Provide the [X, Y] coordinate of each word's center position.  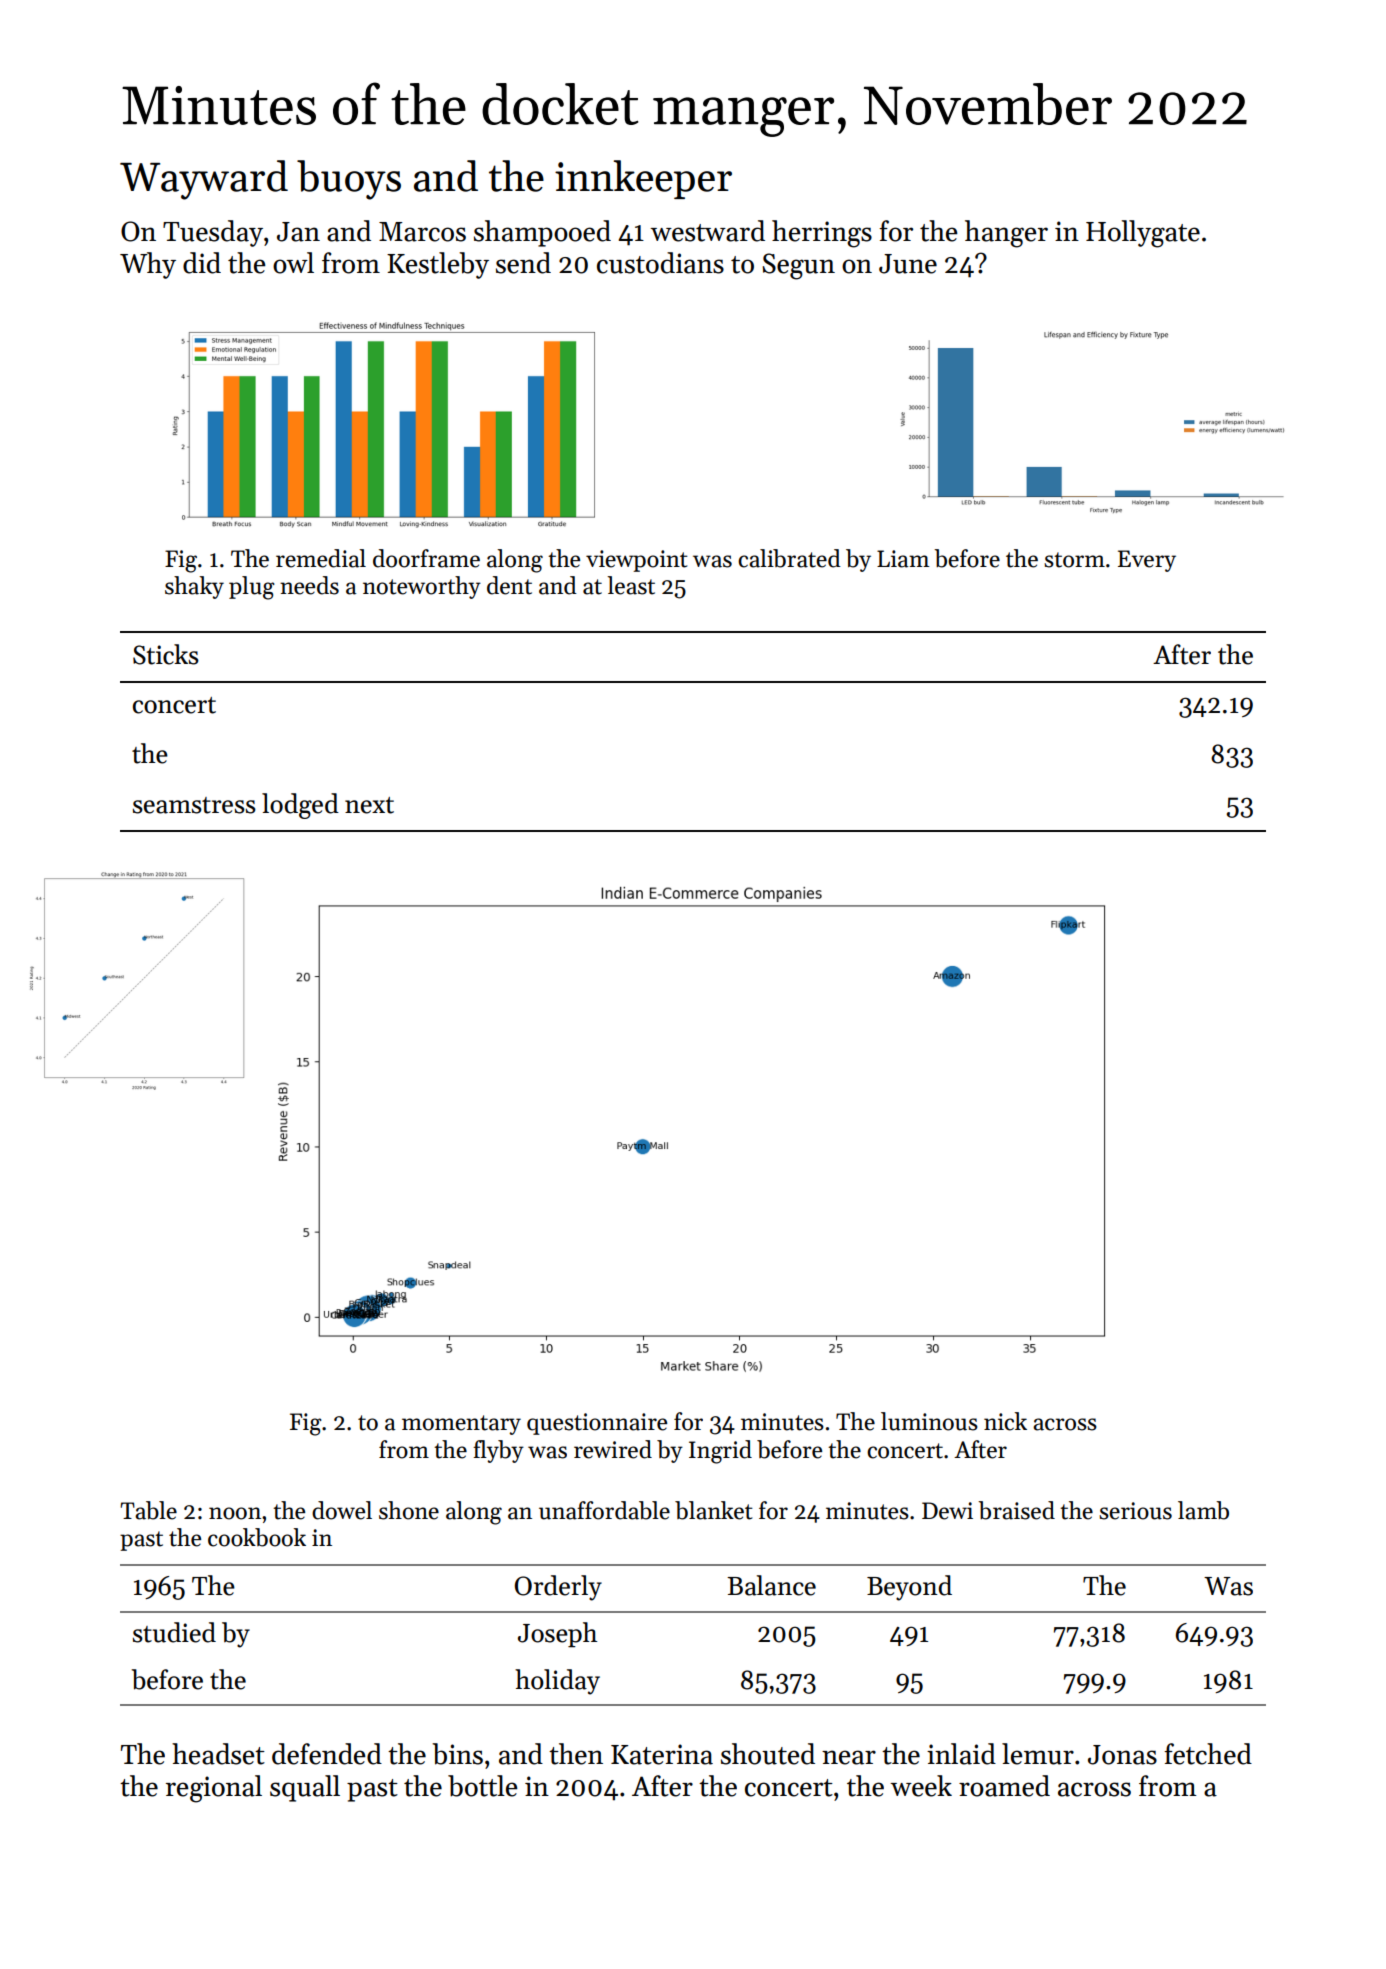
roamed [1004, 1786]
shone [409, 1510]
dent [509, 585]
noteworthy [422, 587]
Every [1147, 561]
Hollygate [1143, 234]
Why [148, 265]
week [921, 1786]
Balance [771, 1585]
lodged [300, 806]
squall [305, 1788]
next [369, 805]
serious [1135, 1511]
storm [1074, 560]
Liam [903, 559]
